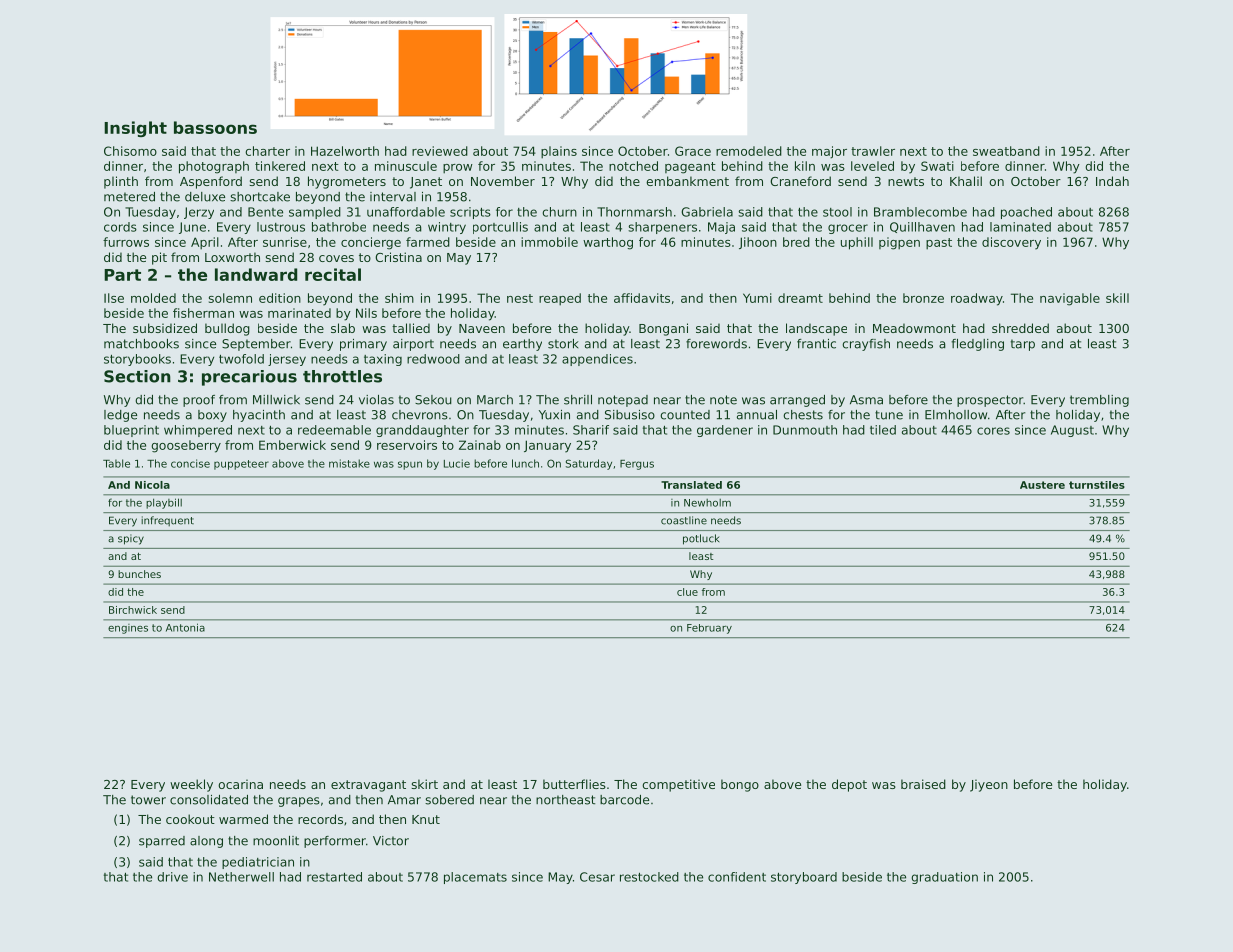 This image has height=952, width=1233. Describe the element at coordinates (1117, 298) in the image. I see `skill` at that location.
